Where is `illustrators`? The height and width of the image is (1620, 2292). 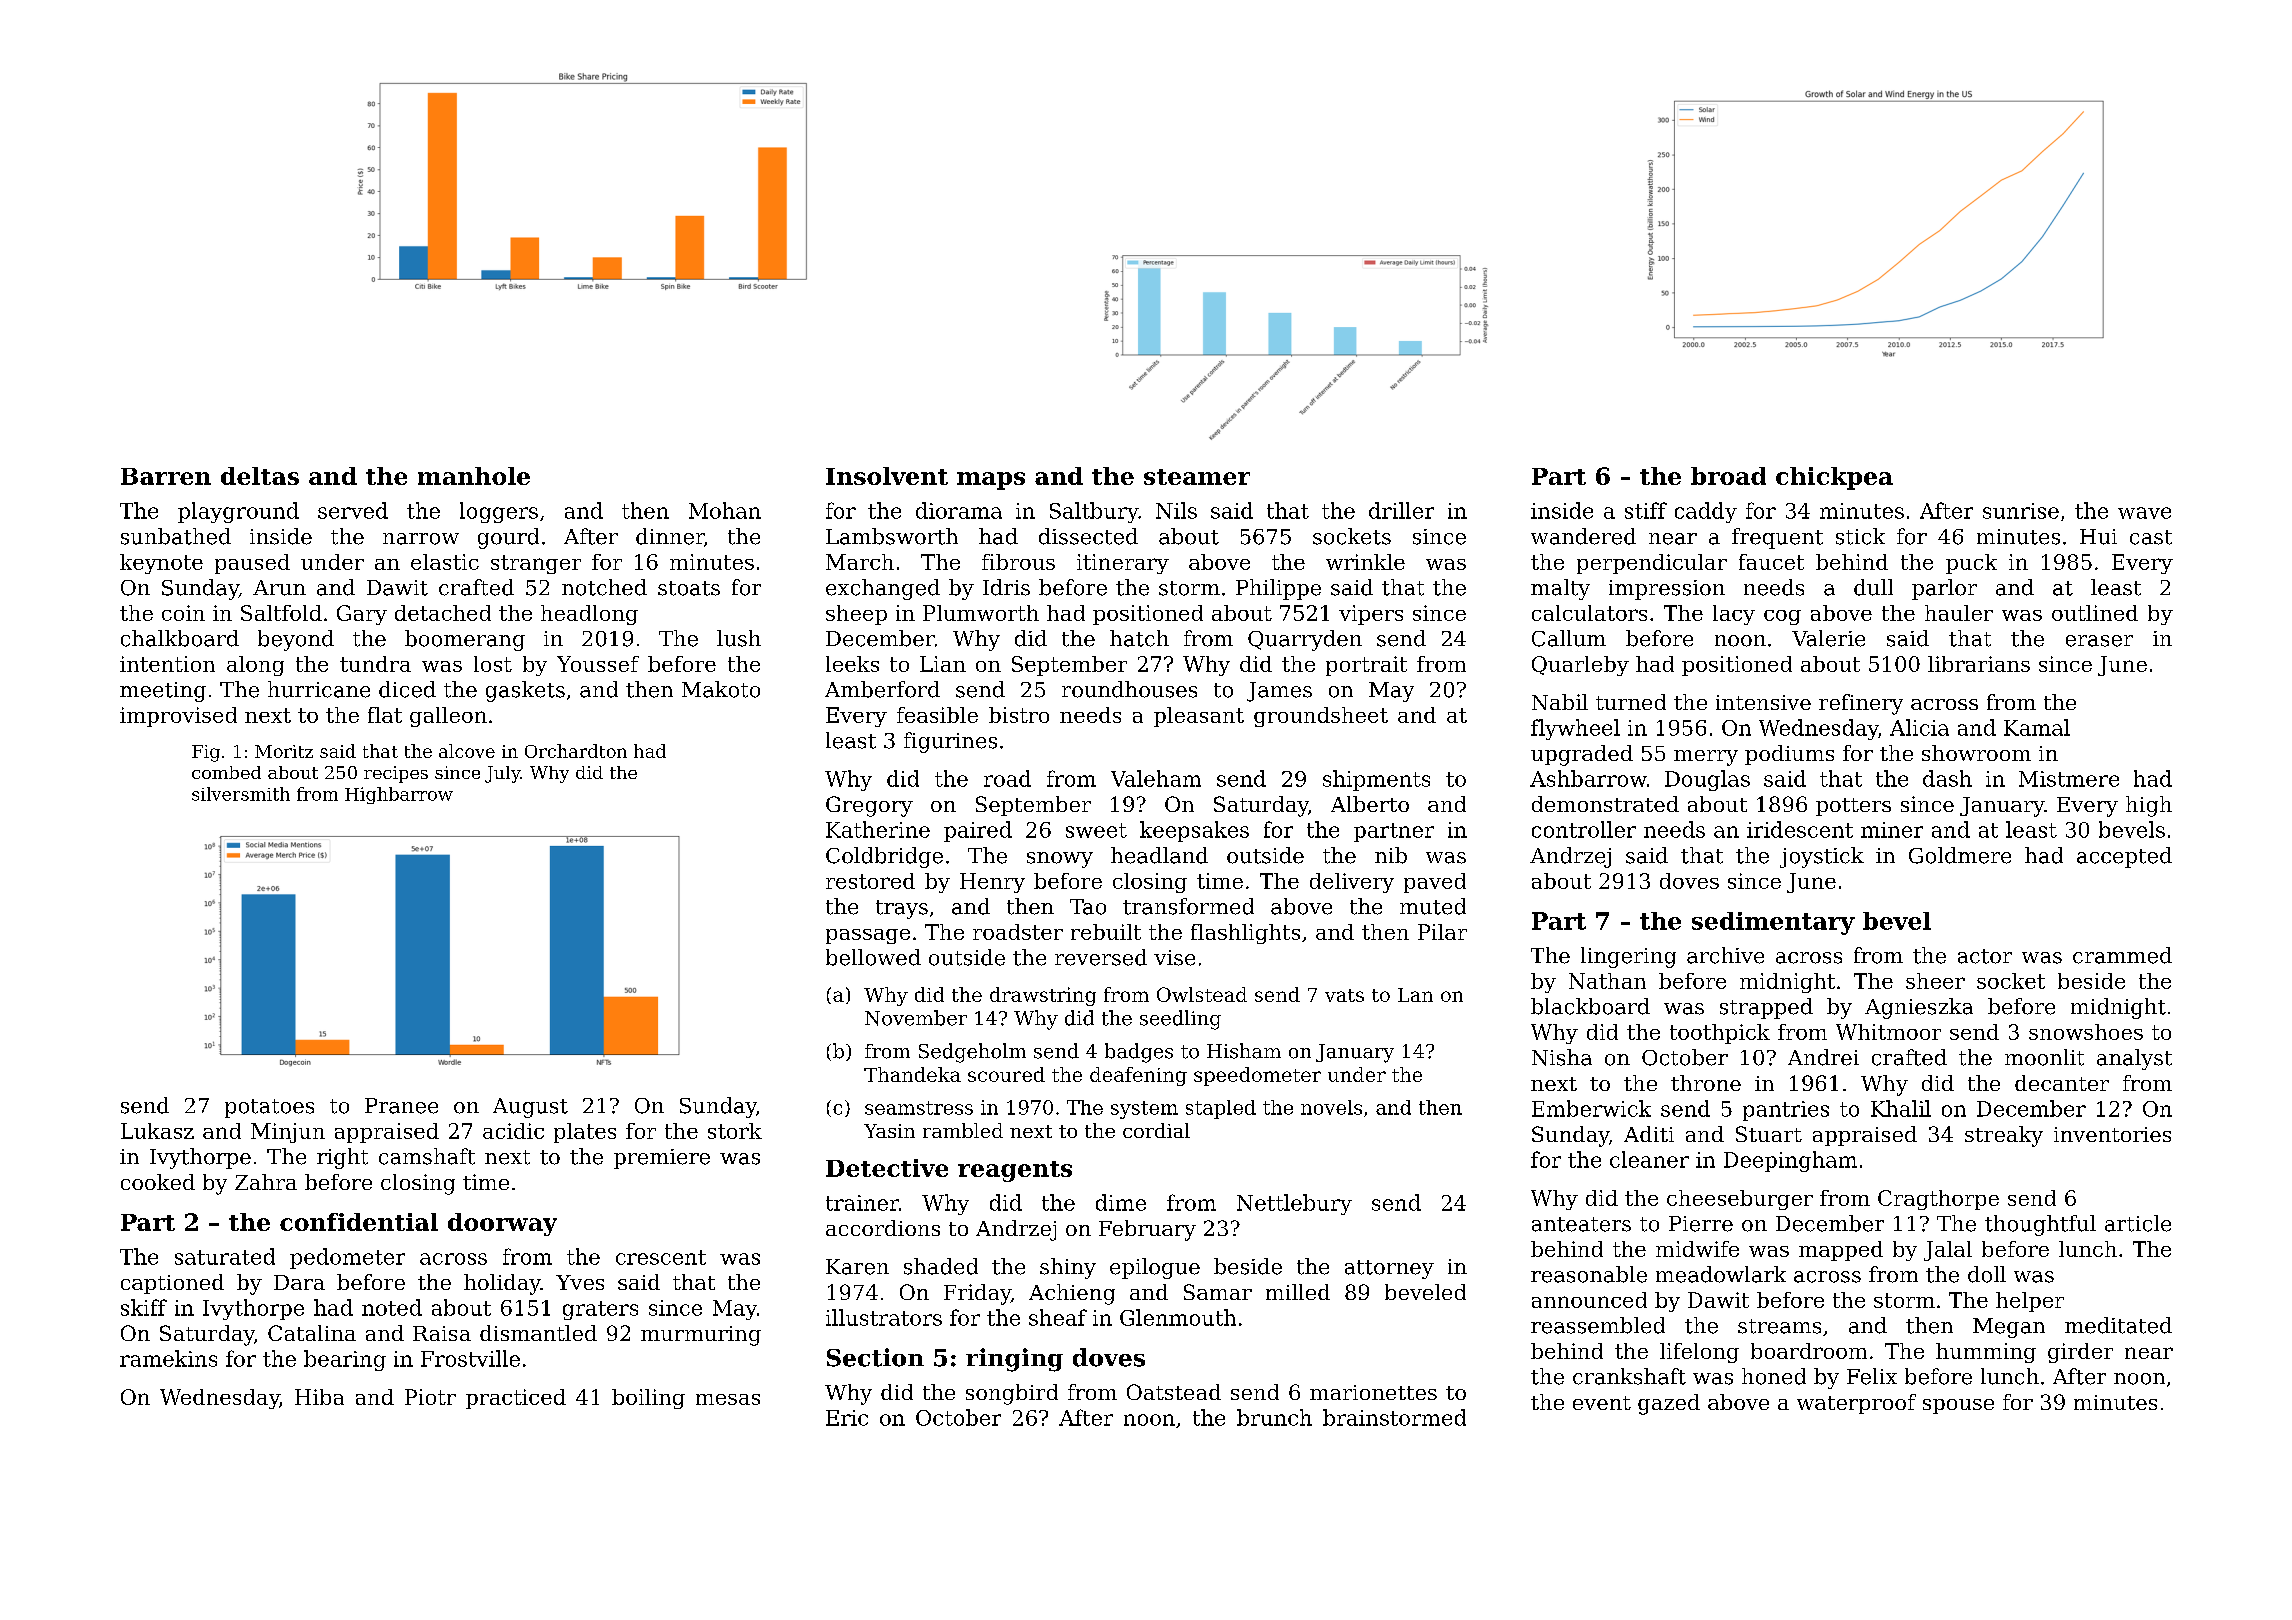 illustrators is located at coordinates (884, 1317).
